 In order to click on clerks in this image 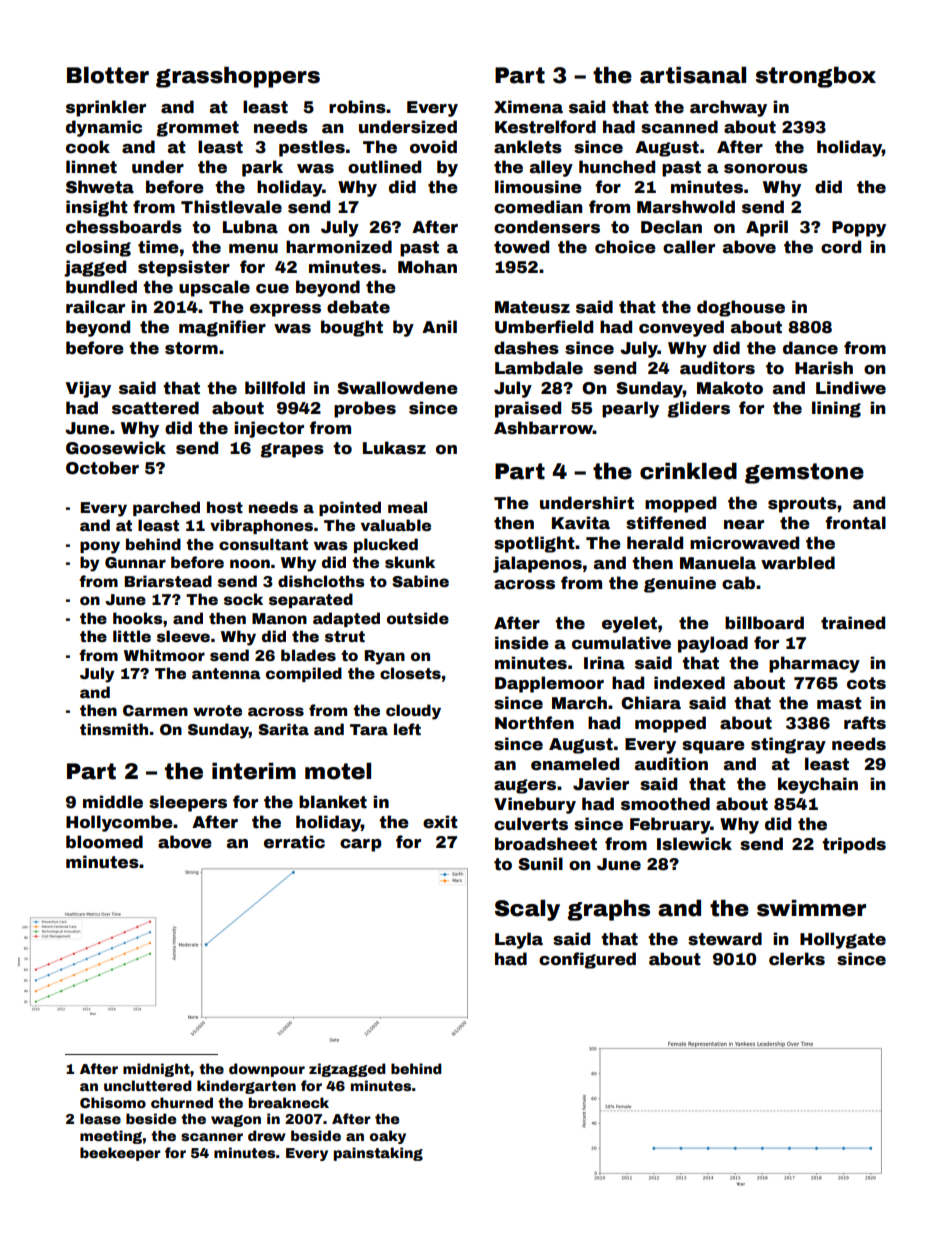, I will do `click(797, 959)`.
